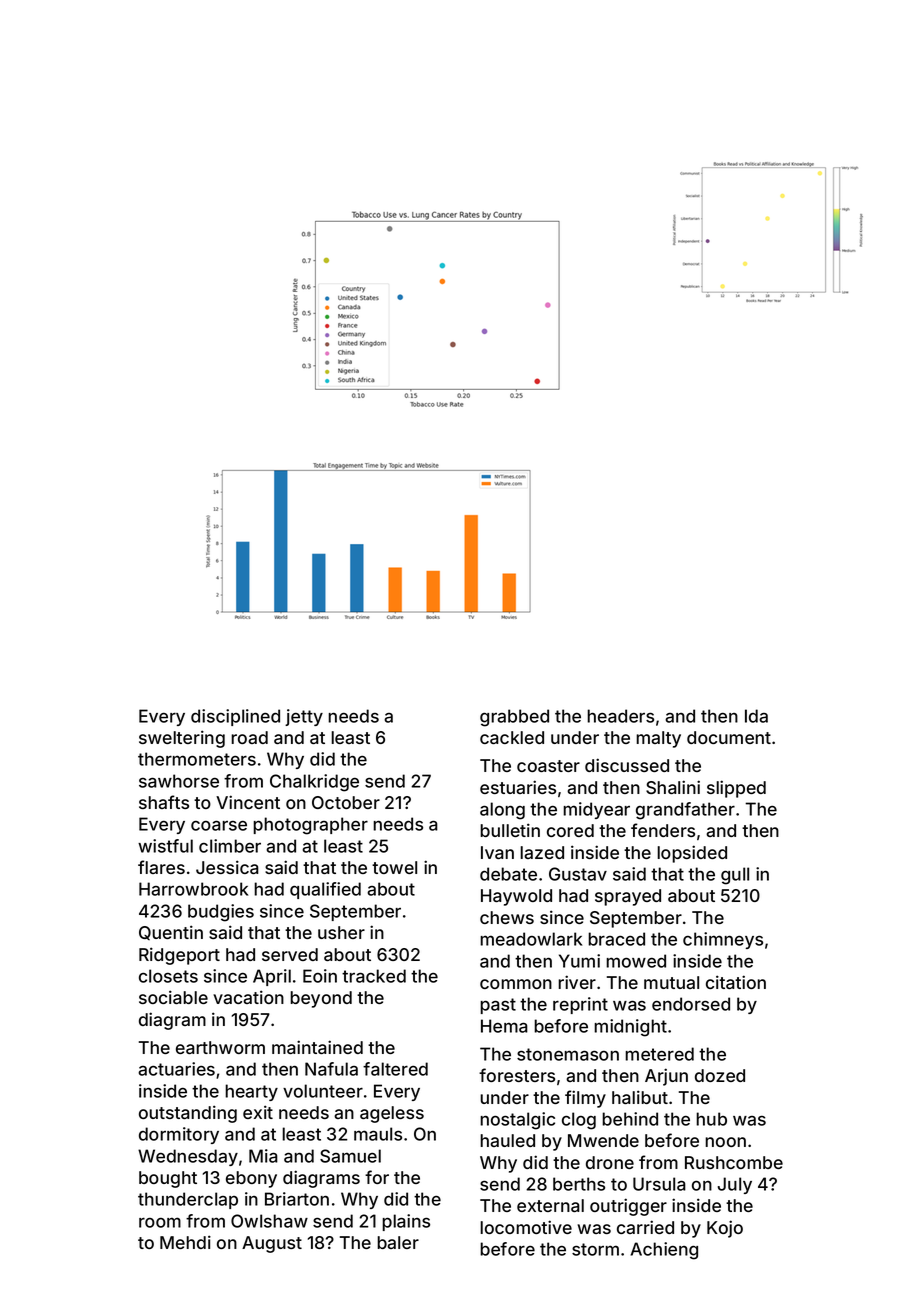 The image size is (924, 1311). I want to click on Mehdi, so click(185, 1242).
